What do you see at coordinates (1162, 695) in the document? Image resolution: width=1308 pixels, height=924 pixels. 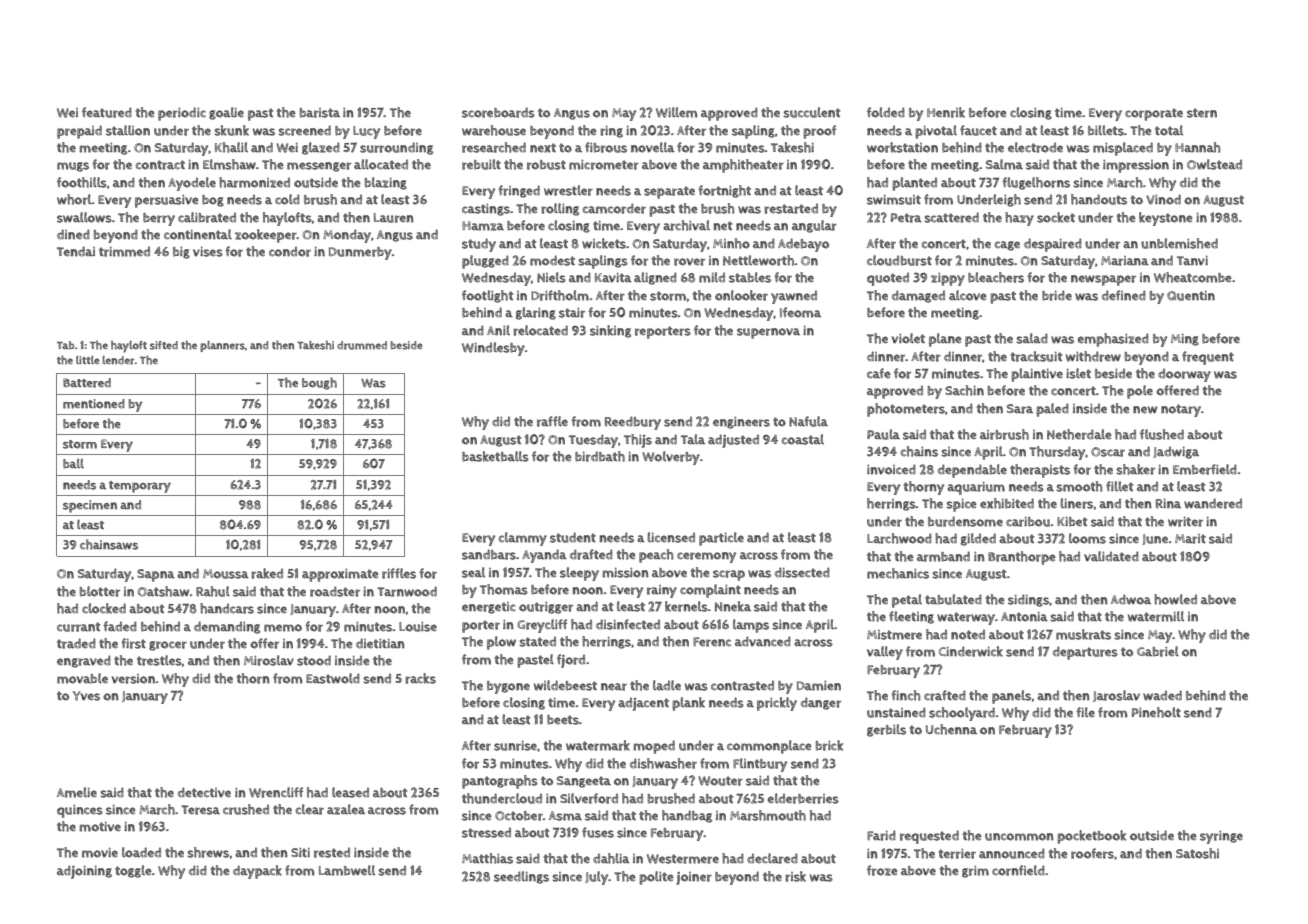 I see `waded` at bounding box center [1162, 695].
